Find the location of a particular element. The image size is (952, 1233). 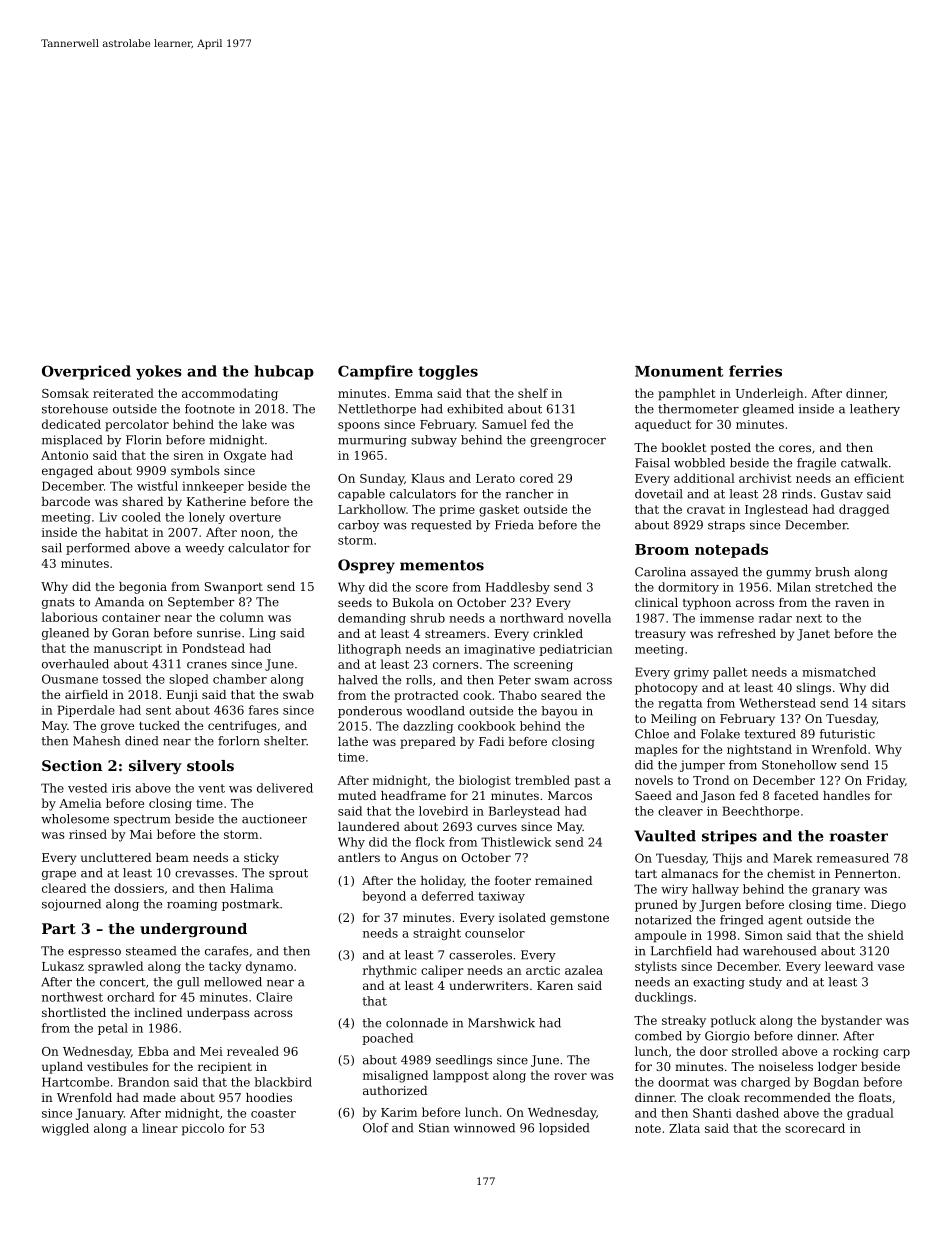

winnowed is located at coordinates (484, 1128).
